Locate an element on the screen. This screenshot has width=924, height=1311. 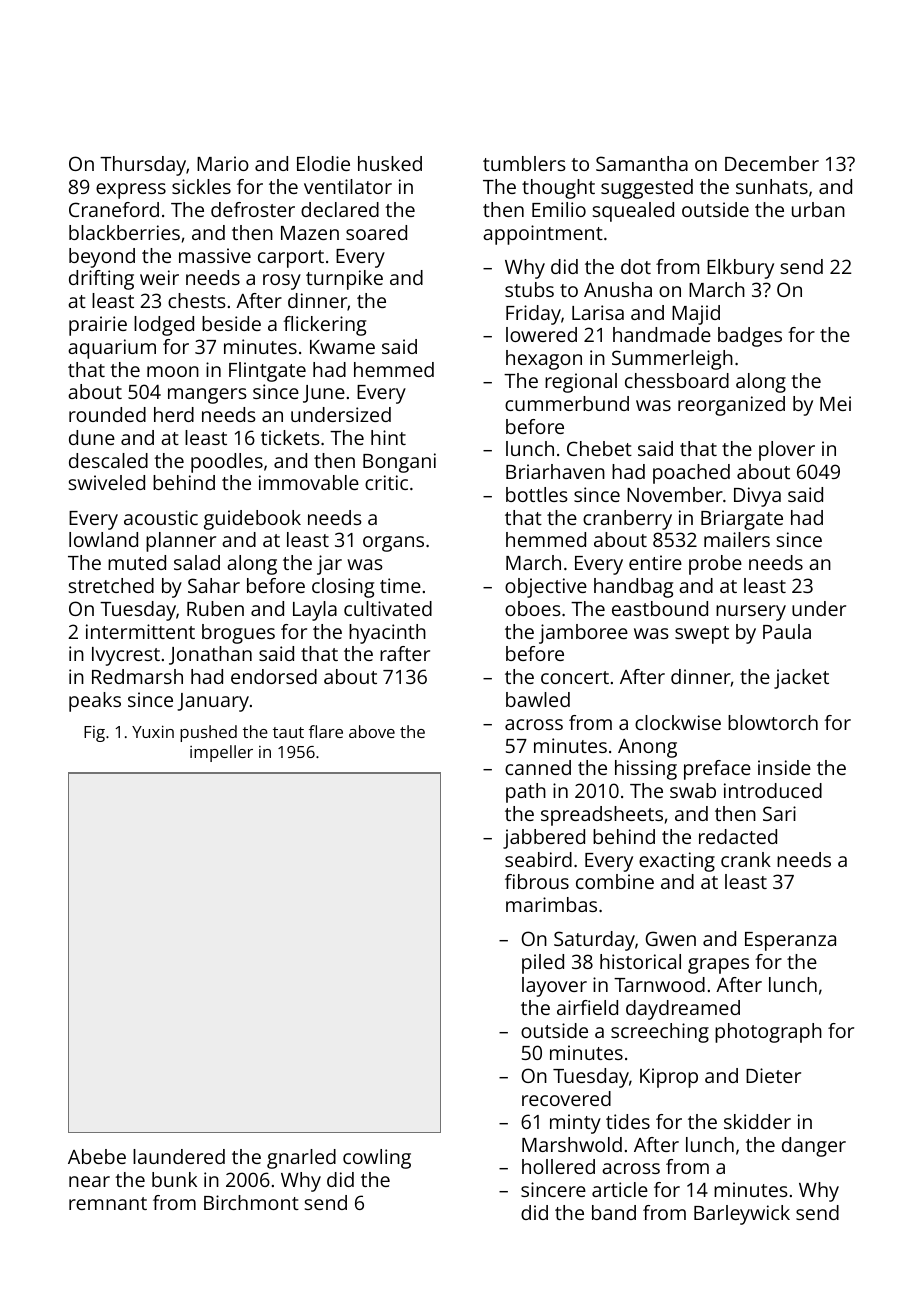
Abebe is located at coordinates (97, 1156).
